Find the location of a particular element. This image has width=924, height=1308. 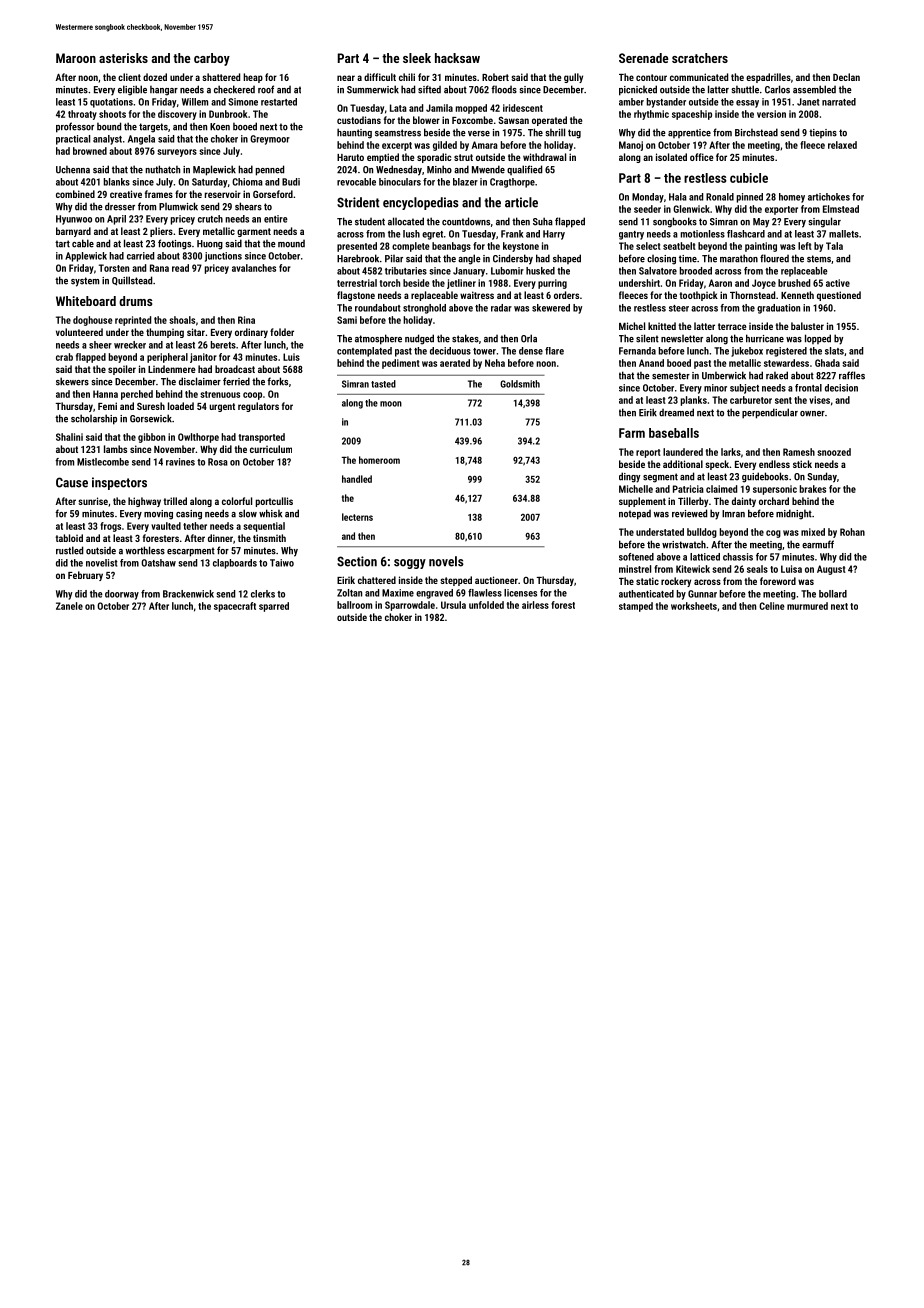

lopped is located at coordinates (818, 339).
